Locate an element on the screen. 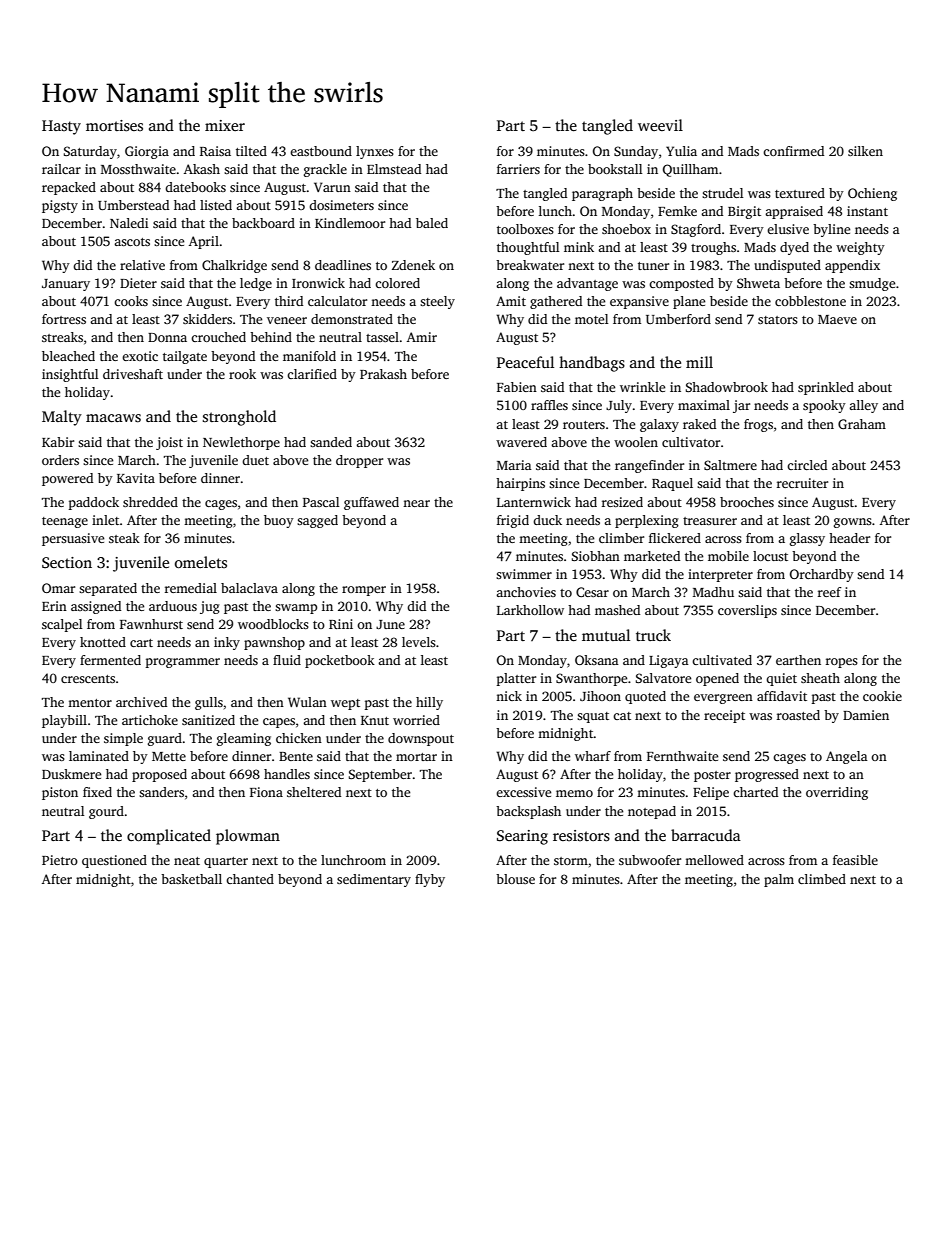 The image size is (952, 1233). Pietro is located at coordinates (60, 860).
